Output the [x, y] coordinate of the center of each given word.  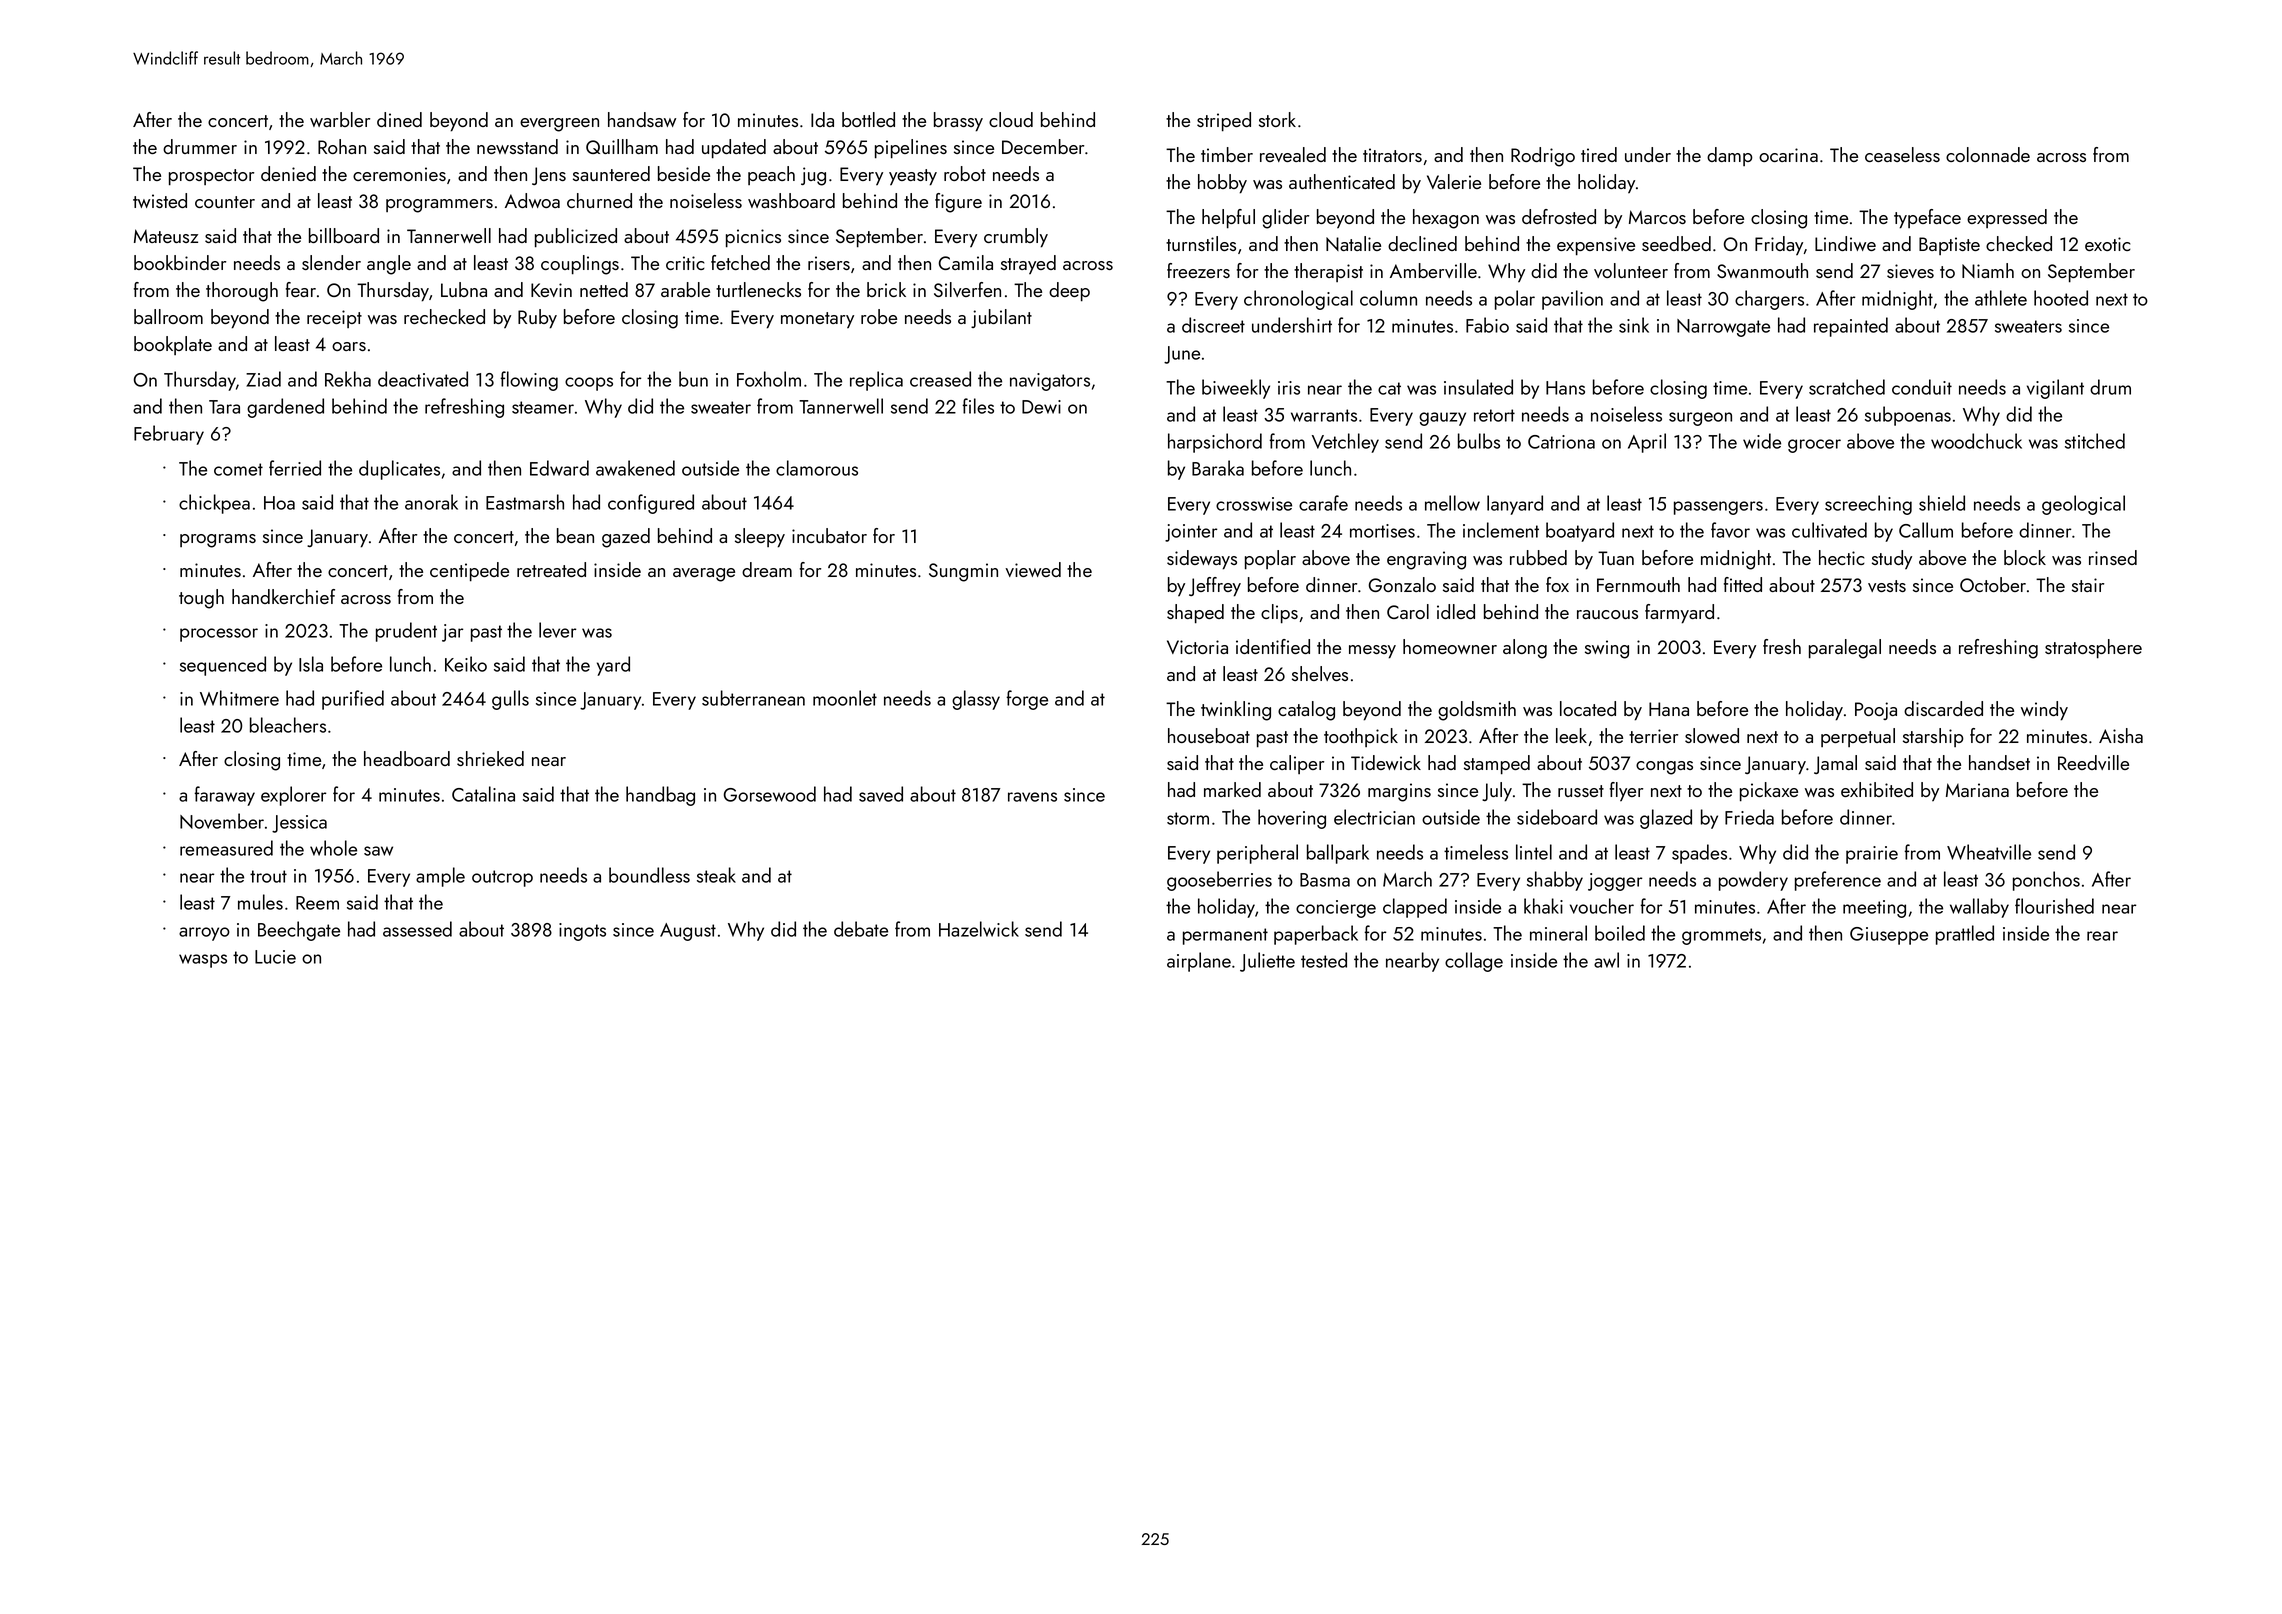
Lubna [464, 289]
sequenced [223, 666]
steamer [543, 407]
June [1182, 355]
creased [940, 379]
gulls [510, 700]
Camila [966, 262]
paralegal [1845, 649]
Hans [1565, 388]
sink [1634, 325]
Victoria [1197, 647]
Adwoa [532, 200]
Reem [317, 903]
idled [1456, 611]
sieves [1910, 271]
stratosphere [2093, 649]
